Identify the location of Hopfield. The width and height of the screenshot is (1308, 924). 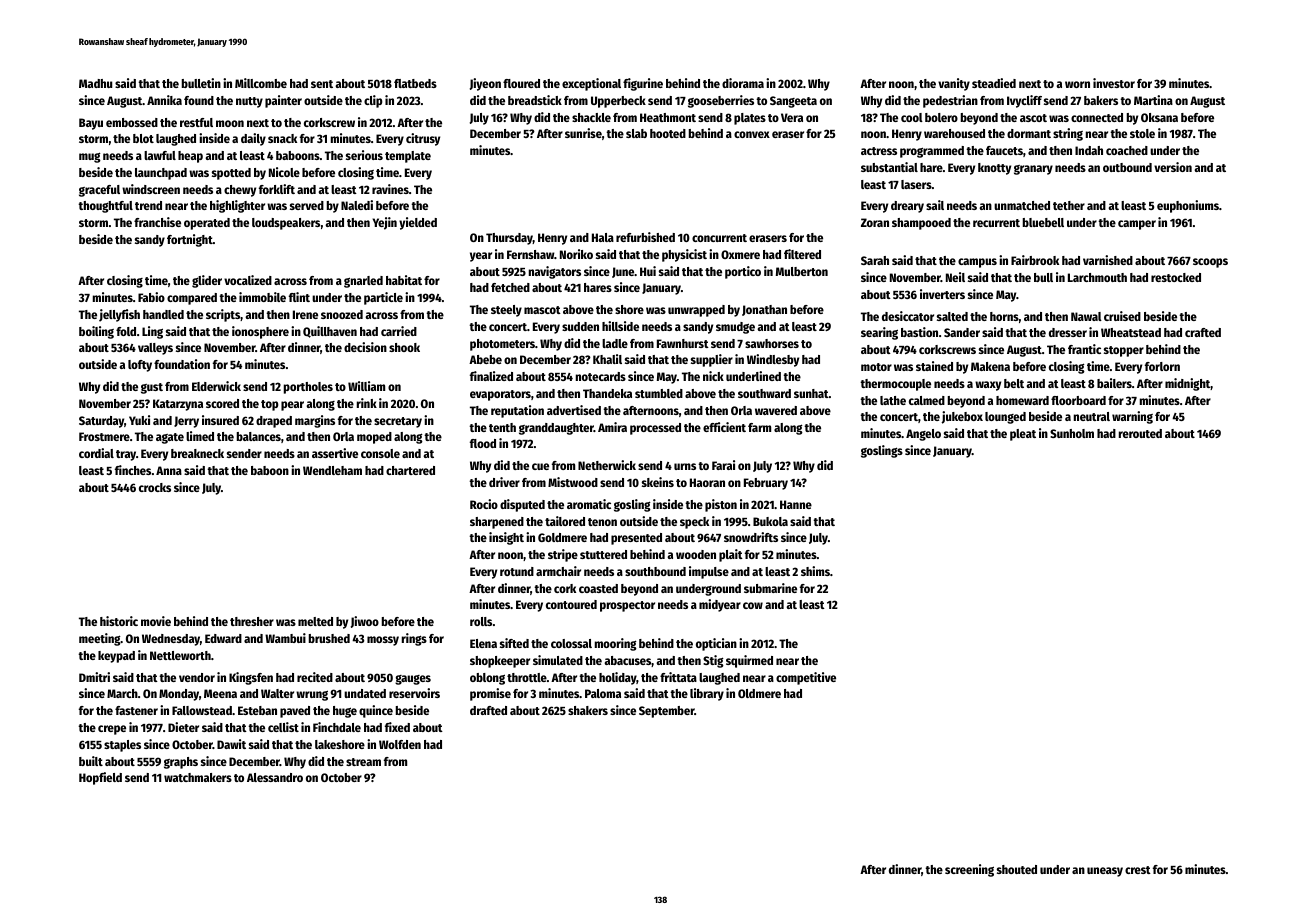
(100, 778).
